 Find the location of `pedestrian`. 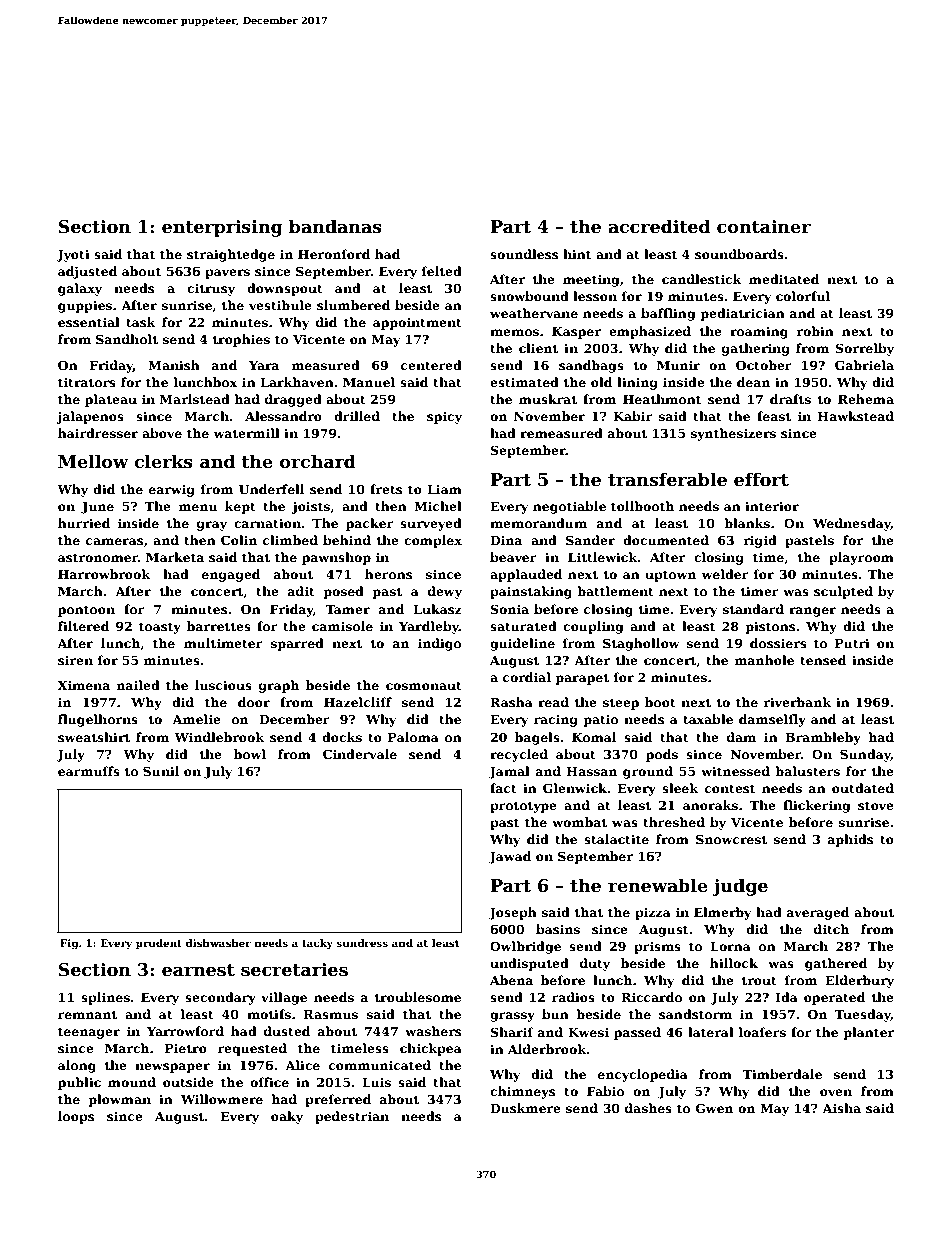

pedestrian is located at coordinates (352, 1117).
